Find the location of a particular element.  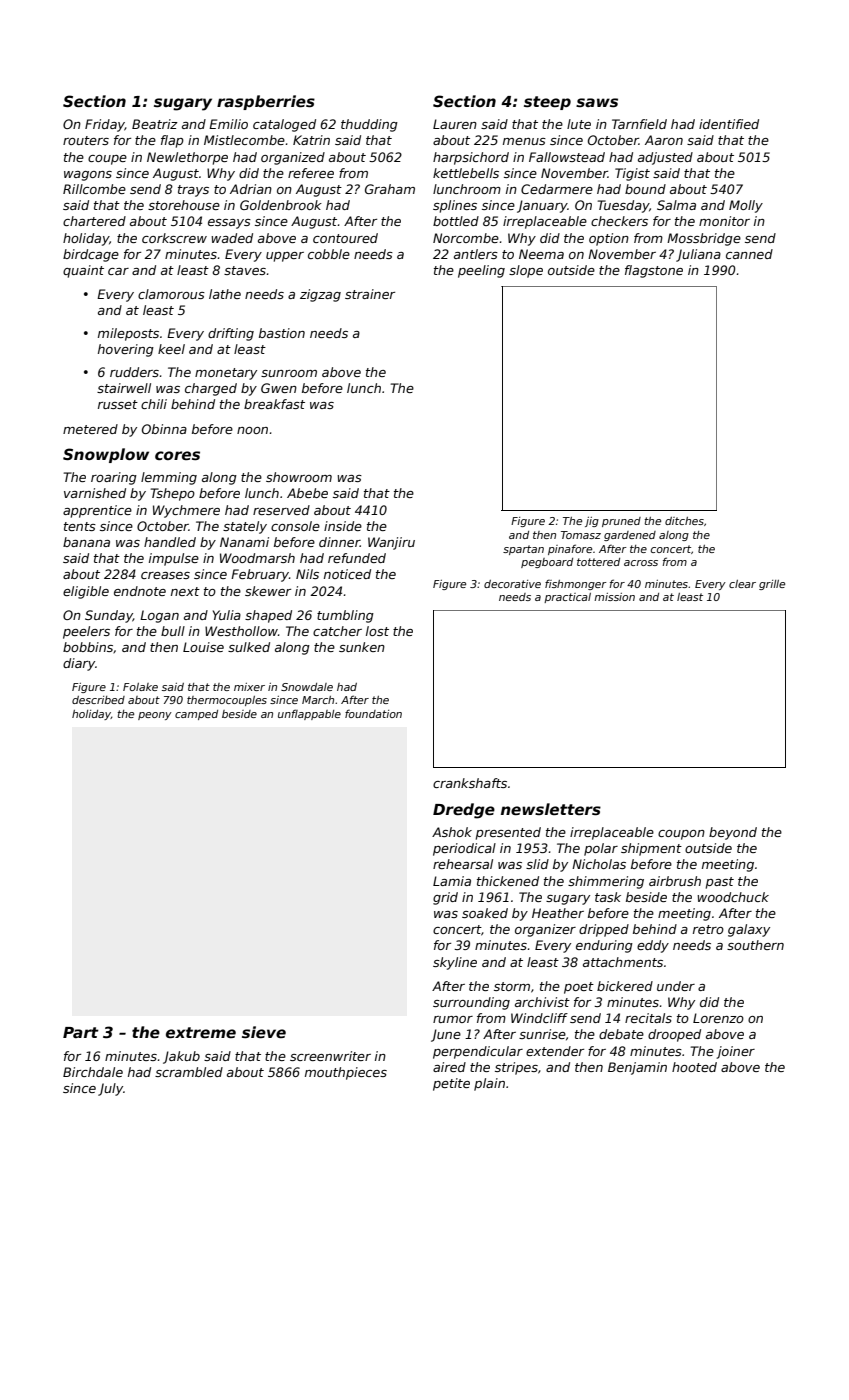

monetary is located at coordinates (226, 374).
